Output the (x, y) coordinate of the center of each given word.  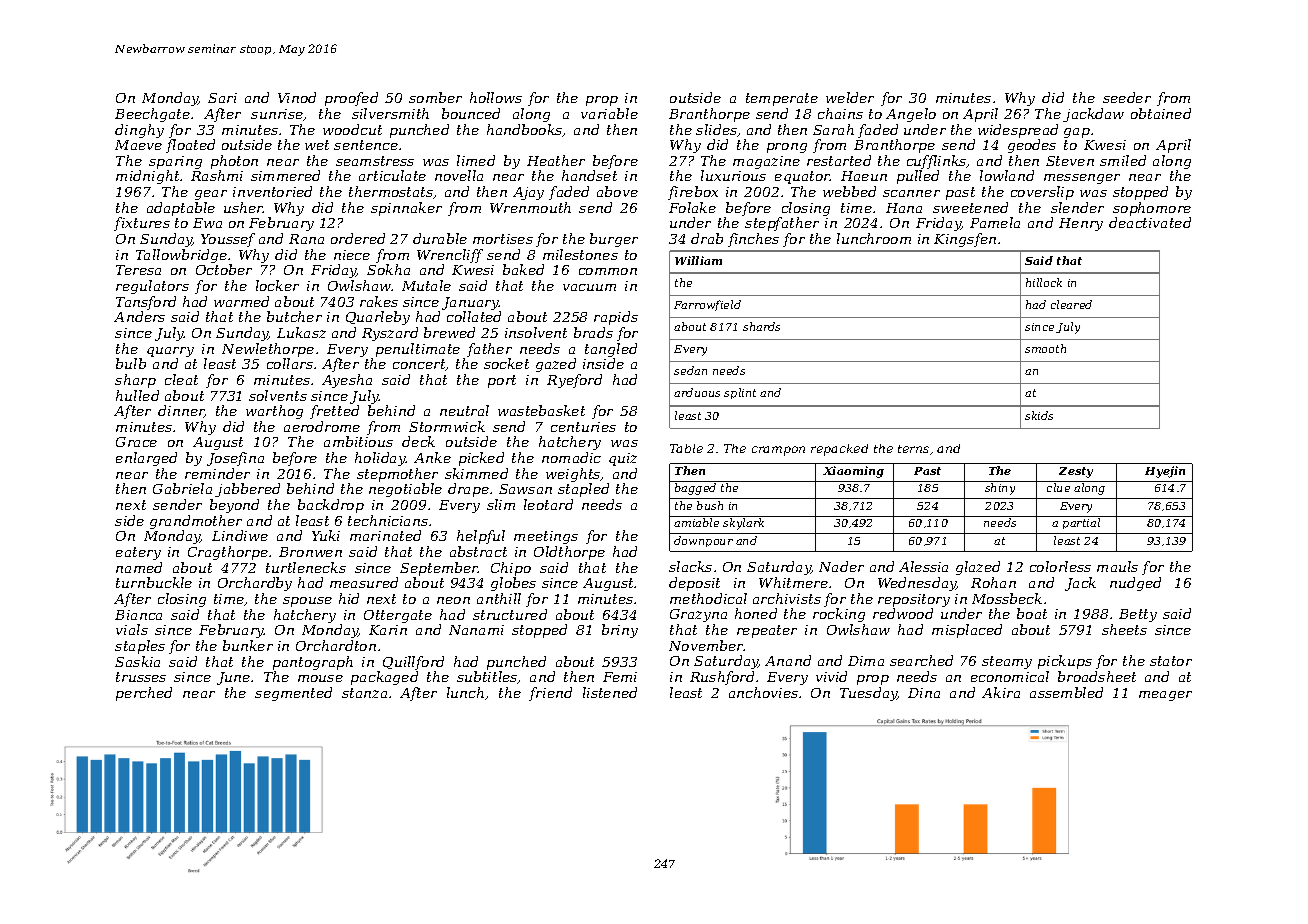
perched (144, 694)
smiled (1123, 160)
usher (244, 207)
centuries (583, 427)
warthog (274, 412)
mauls (1117, 566)
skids (1039, 415)
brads (593, 332)
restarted (839, 160)
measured (364, 582)
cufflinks (937, 162)
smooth (1045, 348)
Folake (692, 207)
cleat (181, 379)
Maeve (138, 145)
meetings (546, 537)
